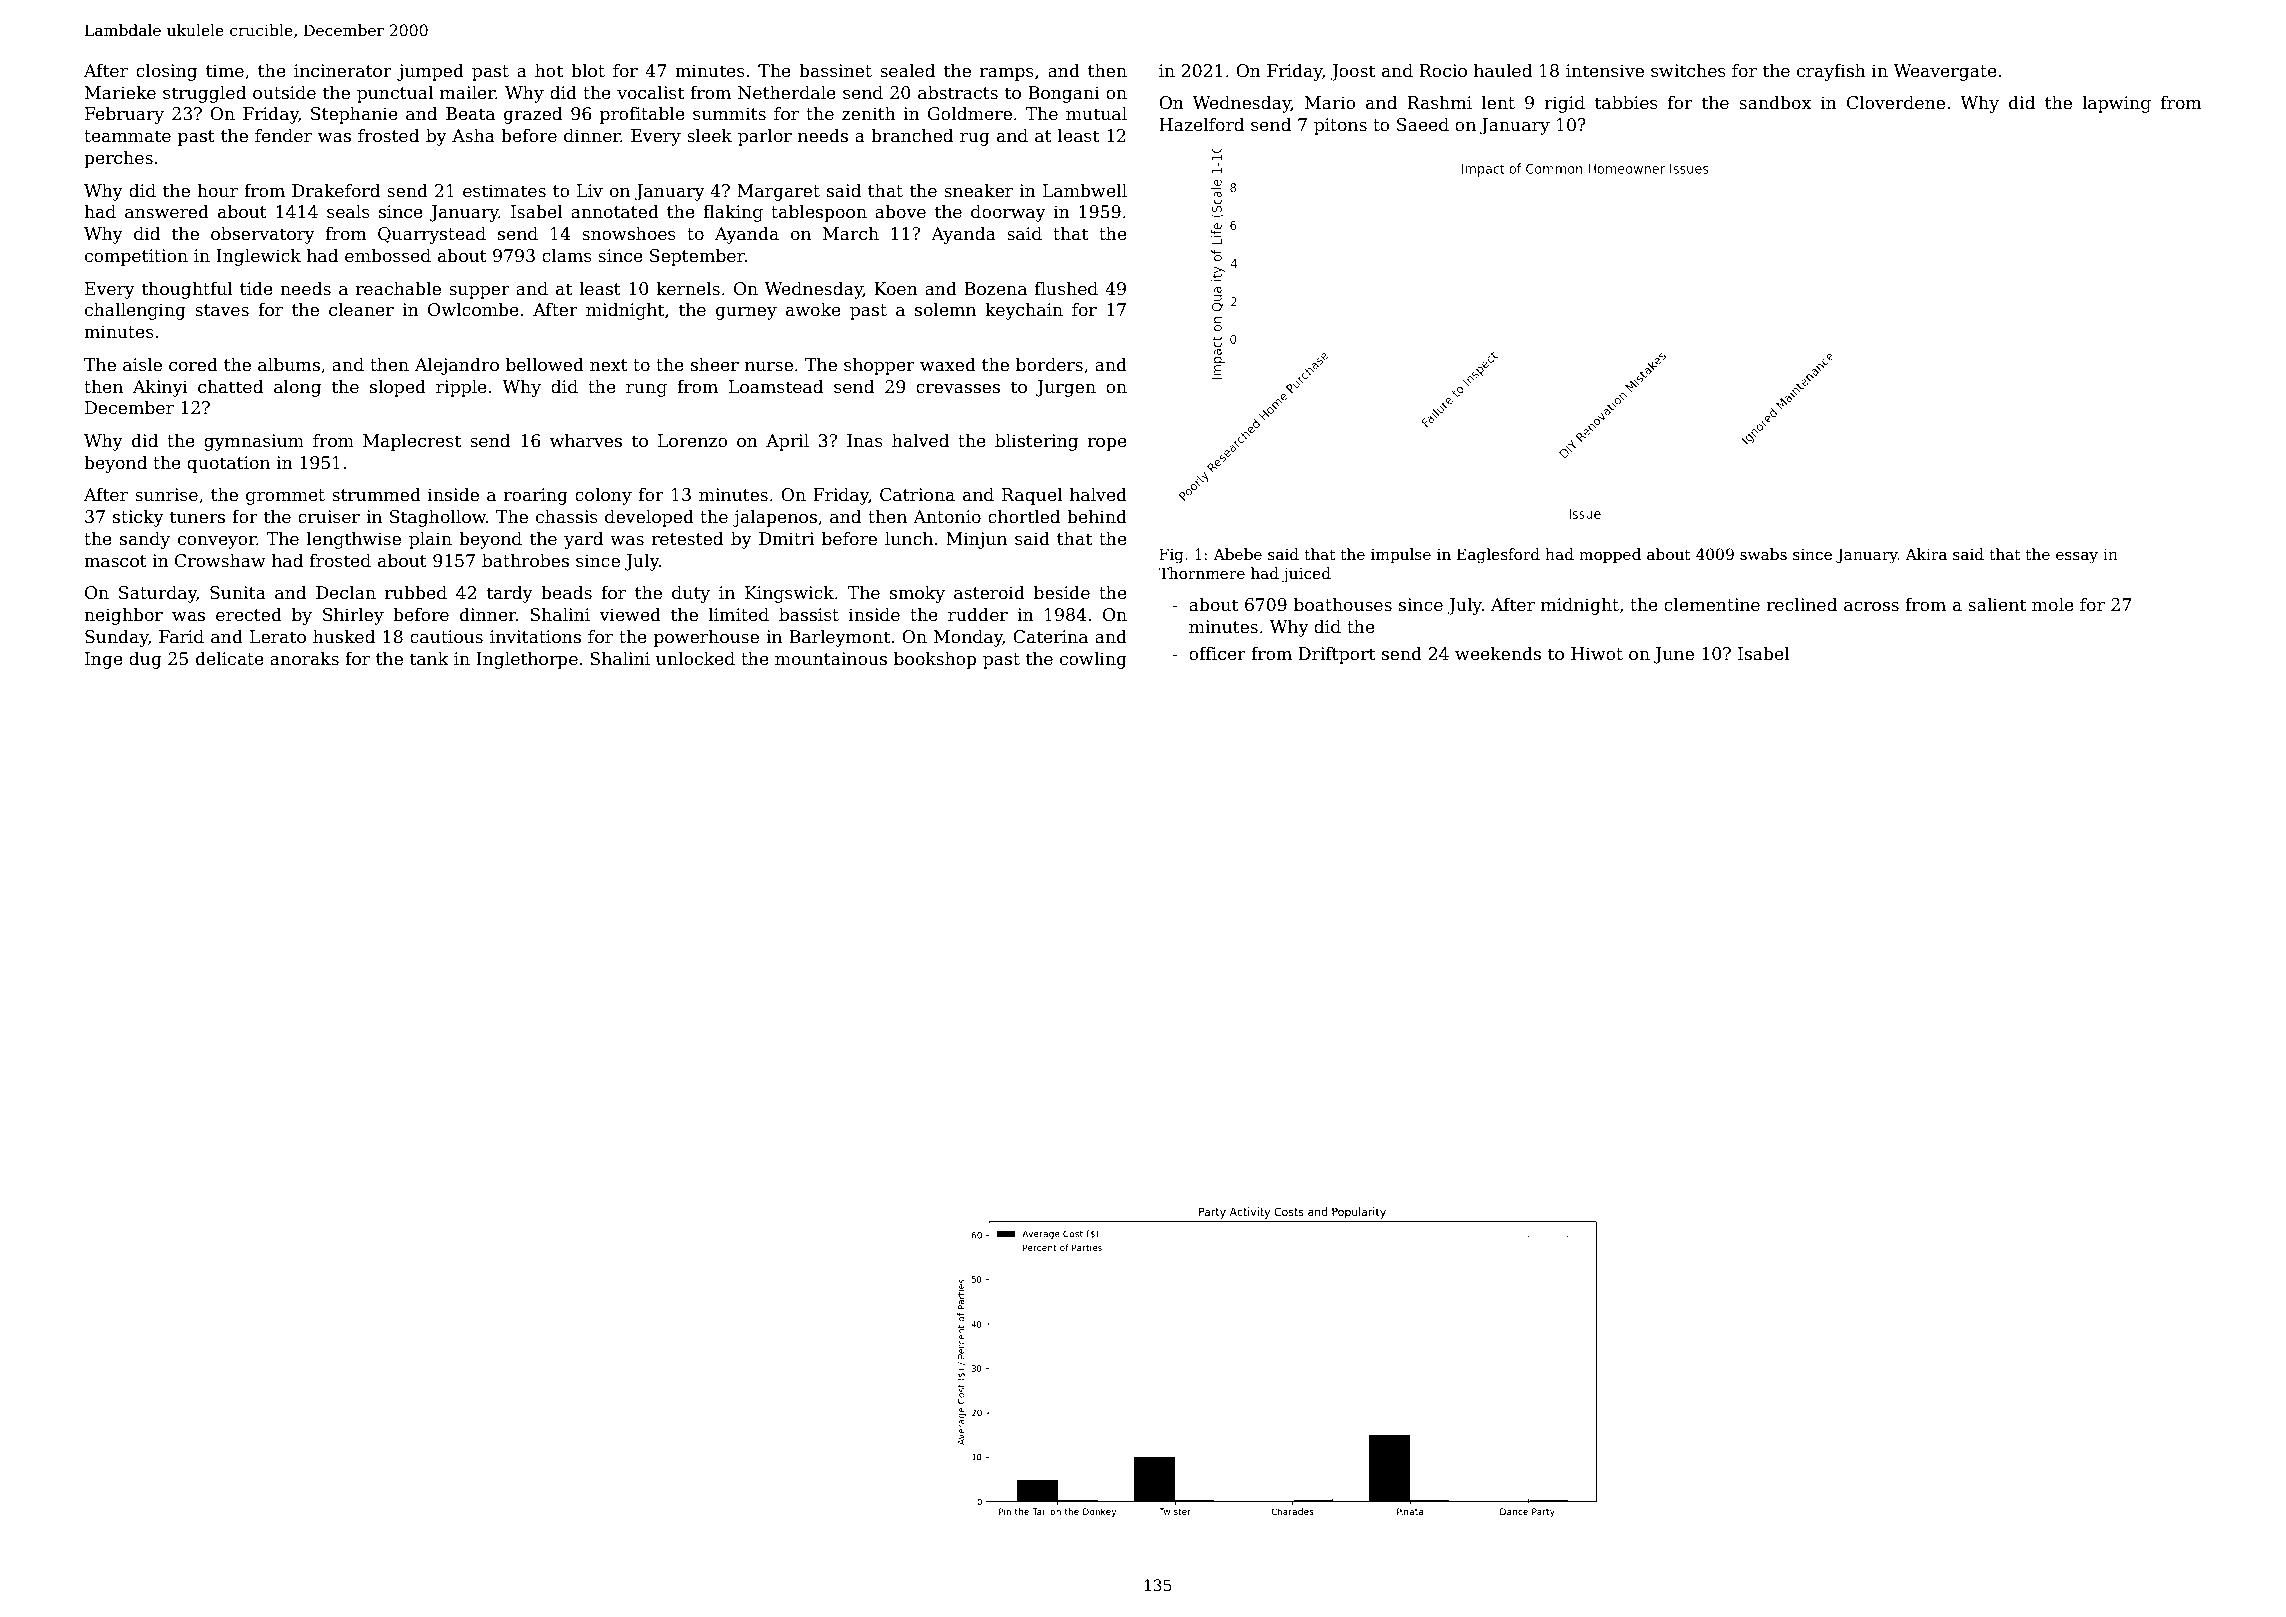 This document has width=2286, height=1617. What do you see at coordinates (1066, 388) in the document?
I see `Jurgen` at bounding box center [1066, 388].
